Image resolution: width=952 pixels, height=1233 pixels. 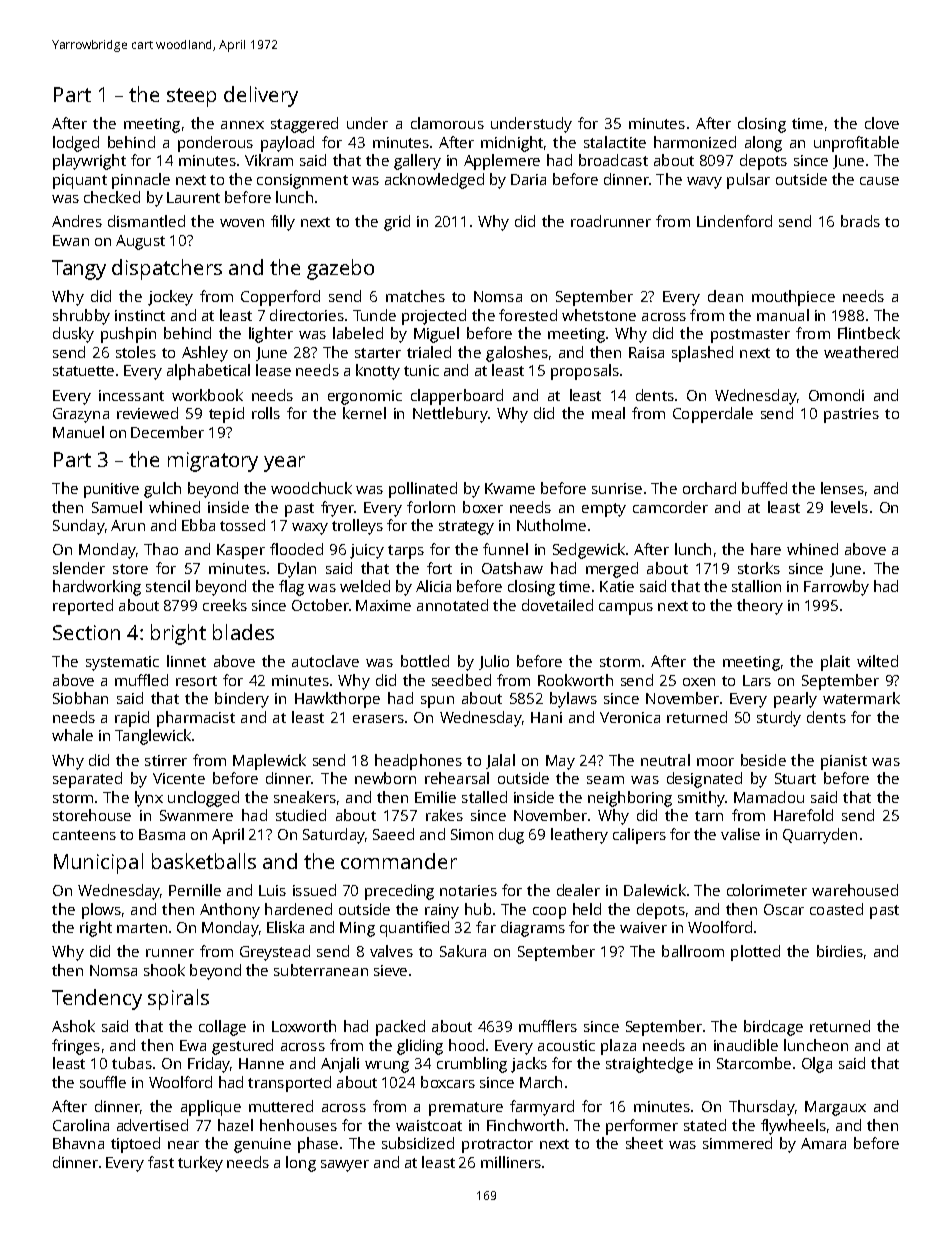 I want to click on projected, so click(x=434, y=317).
